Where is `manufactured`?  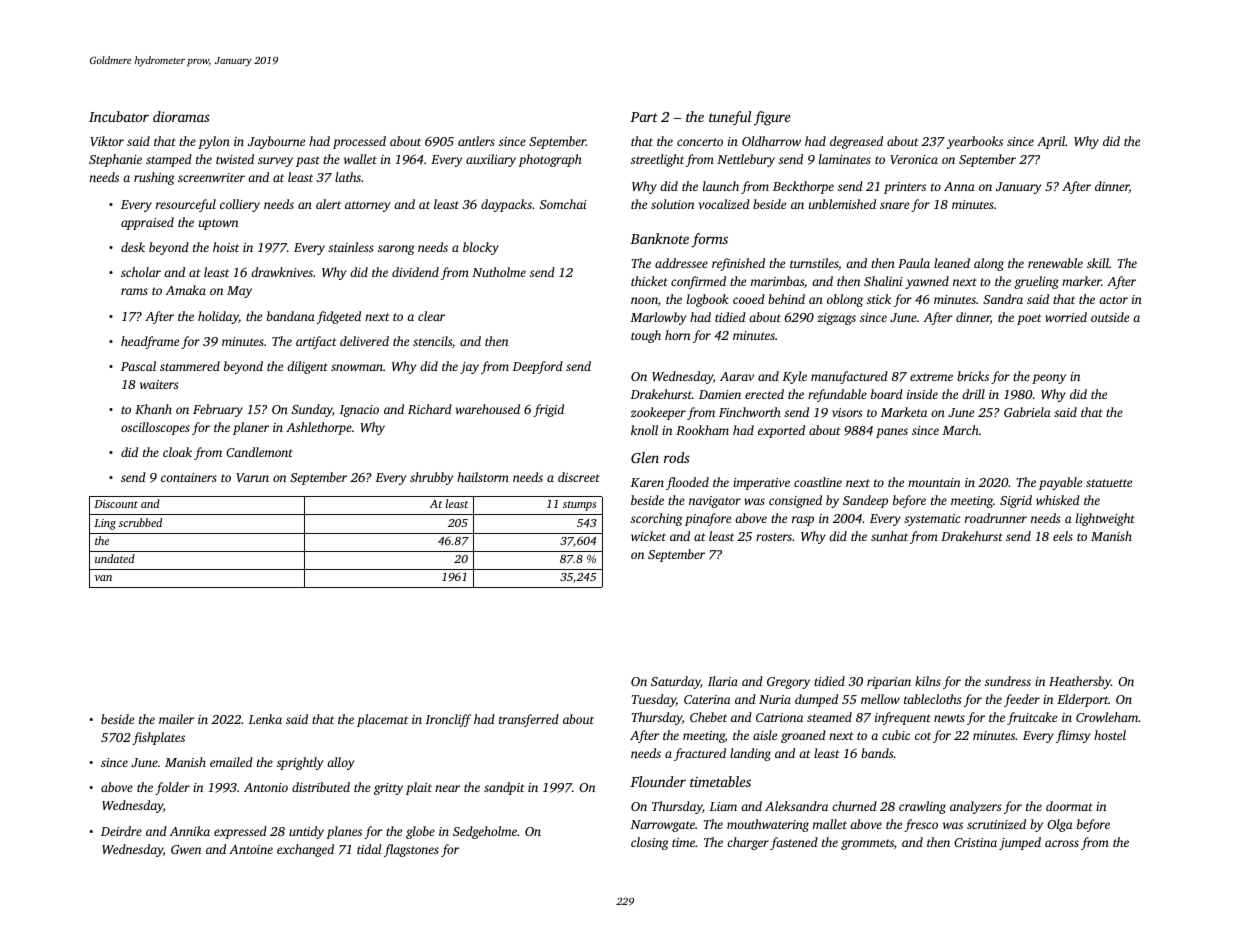 manufactured is located at coordinates (849, 377).
